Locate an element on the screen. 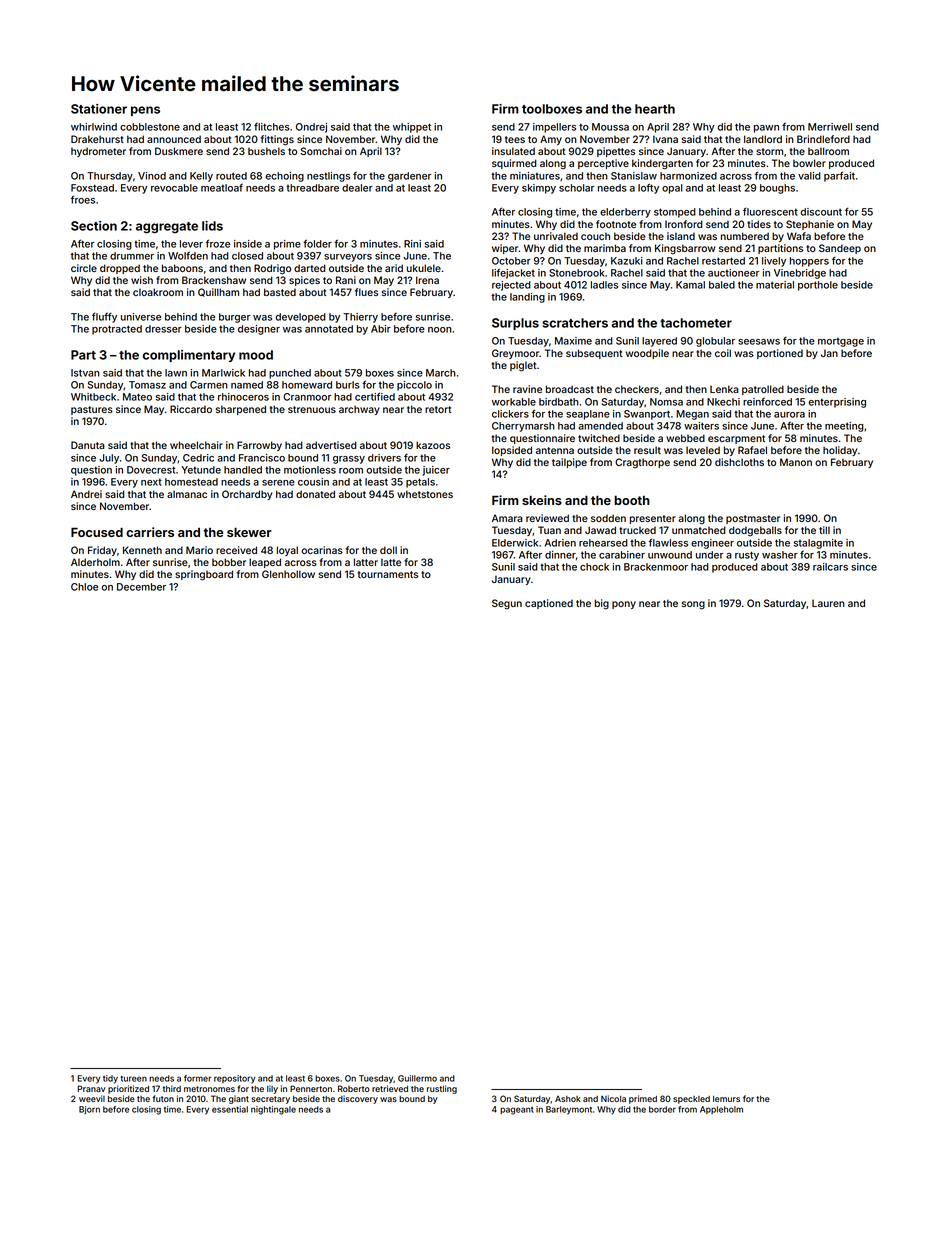 Image resolution: width=952 pixels, height=1233 pixels. Lauren is located at coordinates (828, 603).
